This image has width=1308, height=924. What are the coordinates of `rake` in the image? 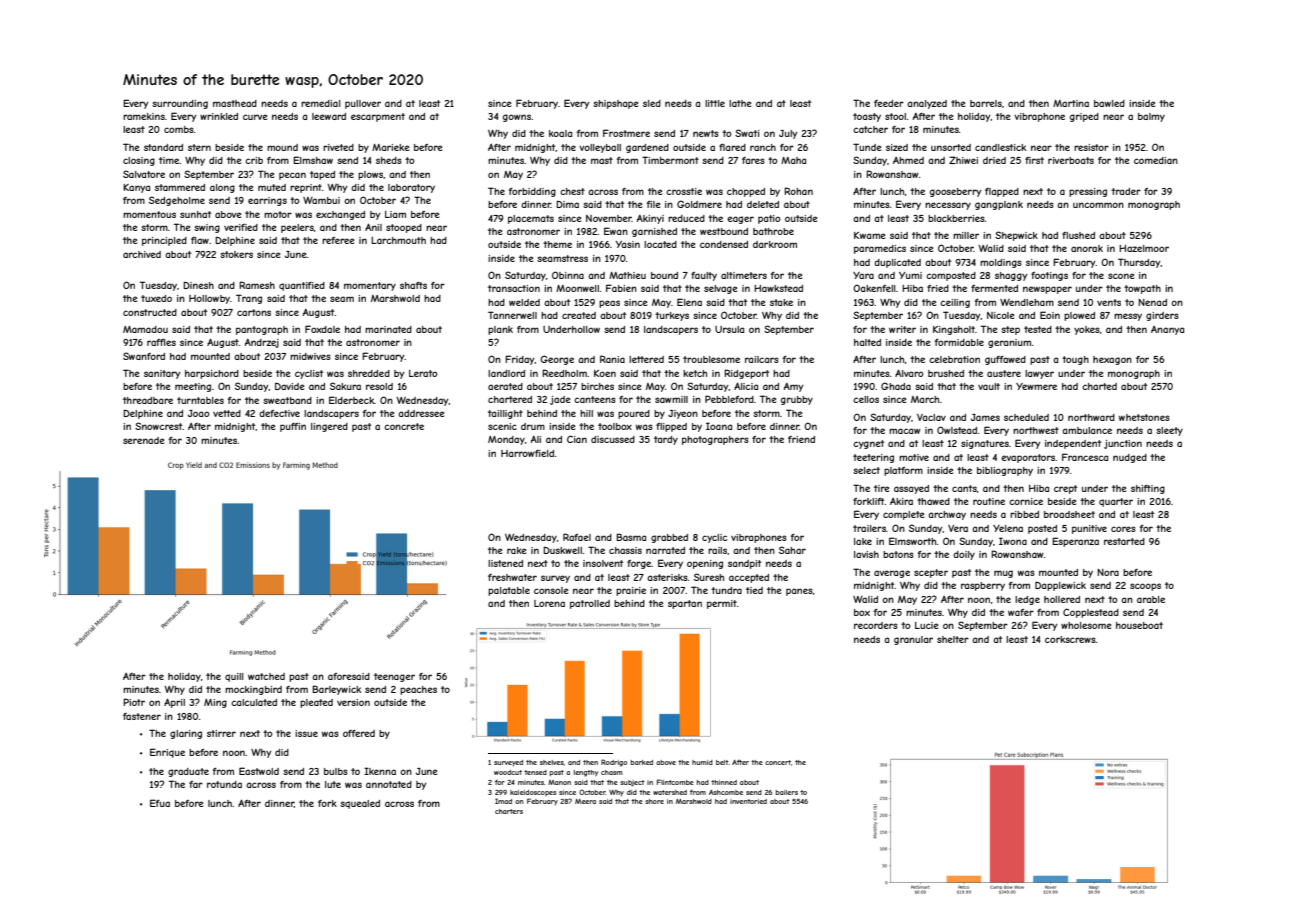 It's located at (516, 550).
